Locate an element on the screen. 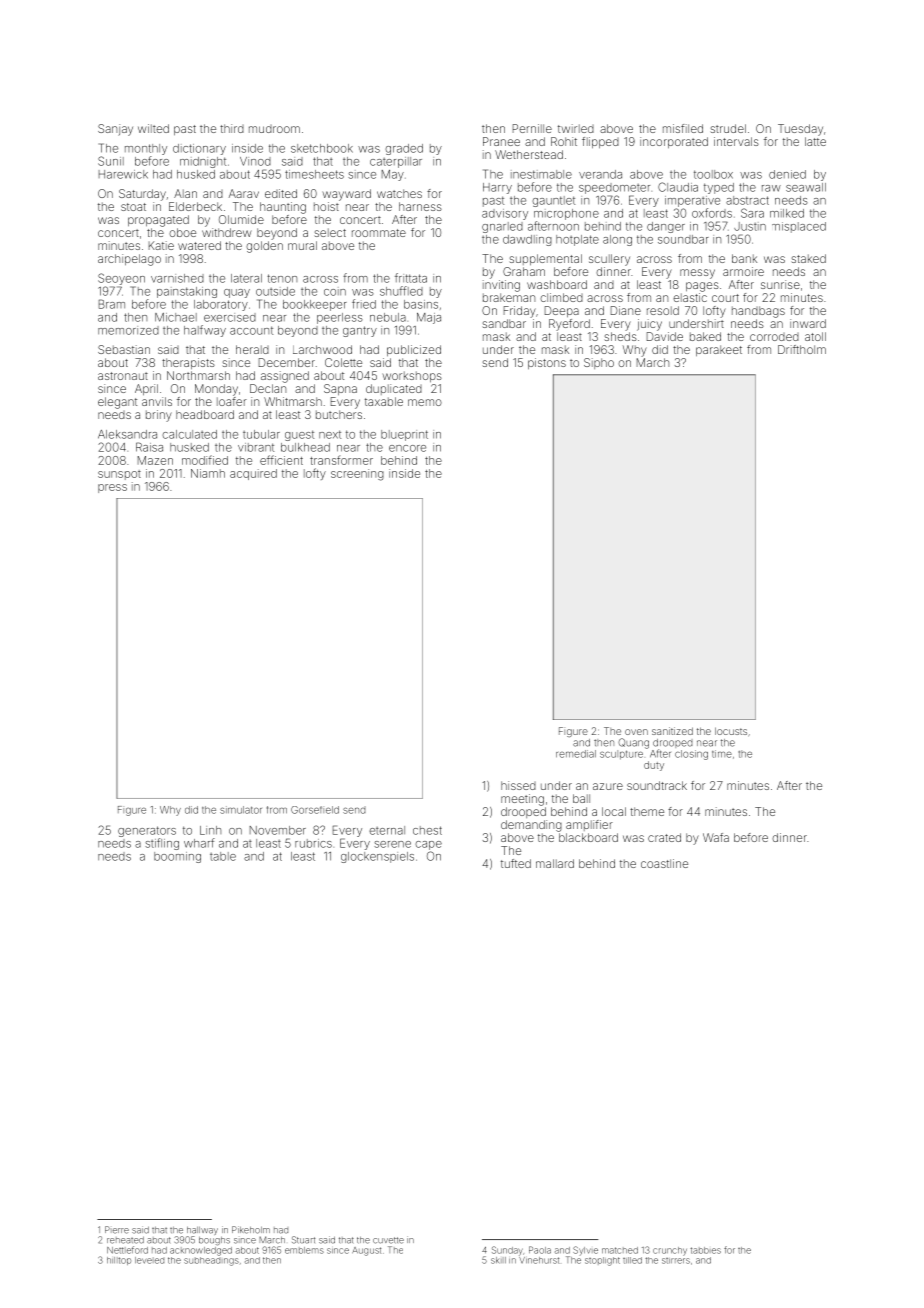  table is located at coordinates (223, 856).
